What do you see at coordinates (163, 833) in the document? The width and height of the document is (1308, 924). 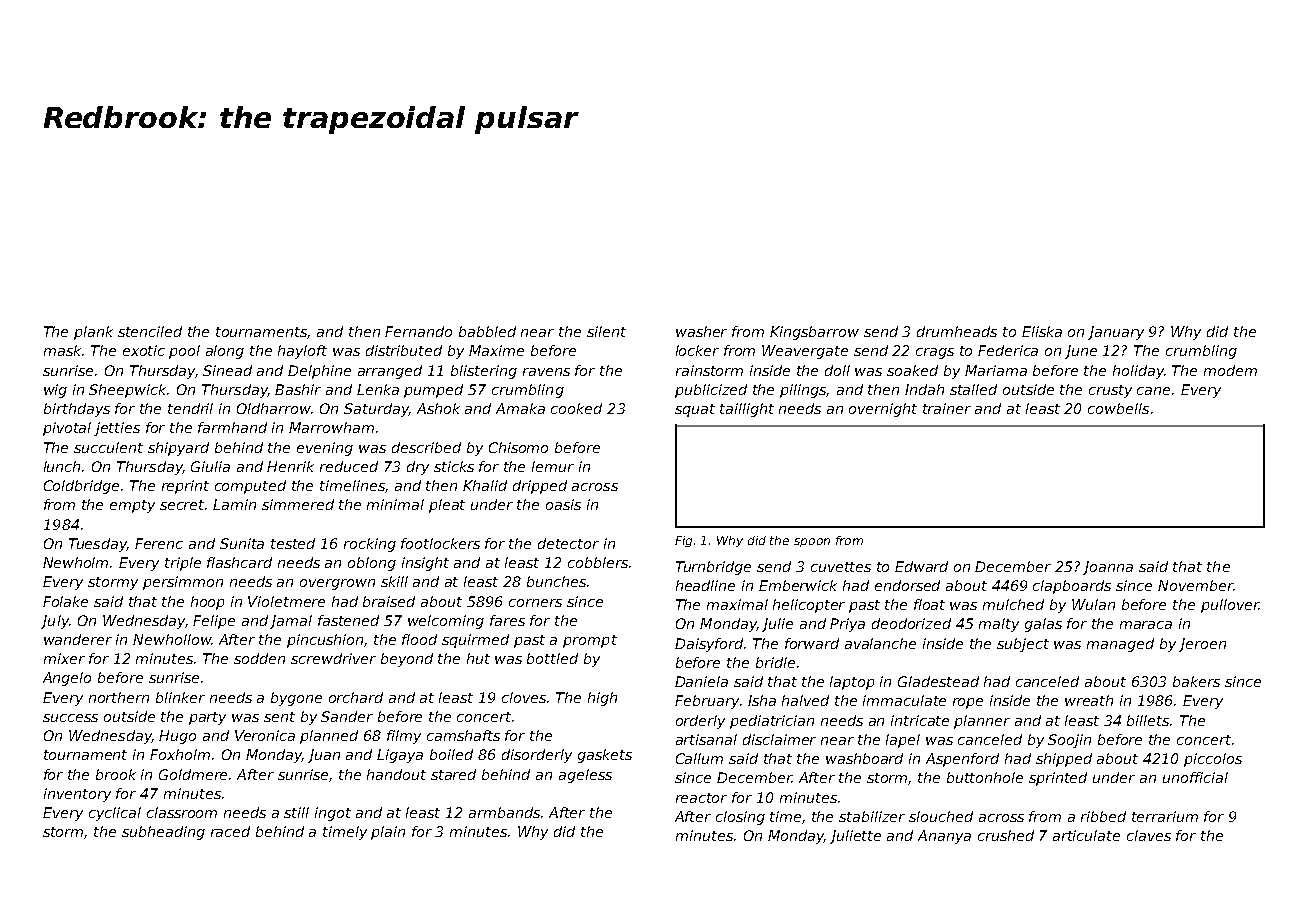 I see `subheading` at bounding box center [163, 833].
